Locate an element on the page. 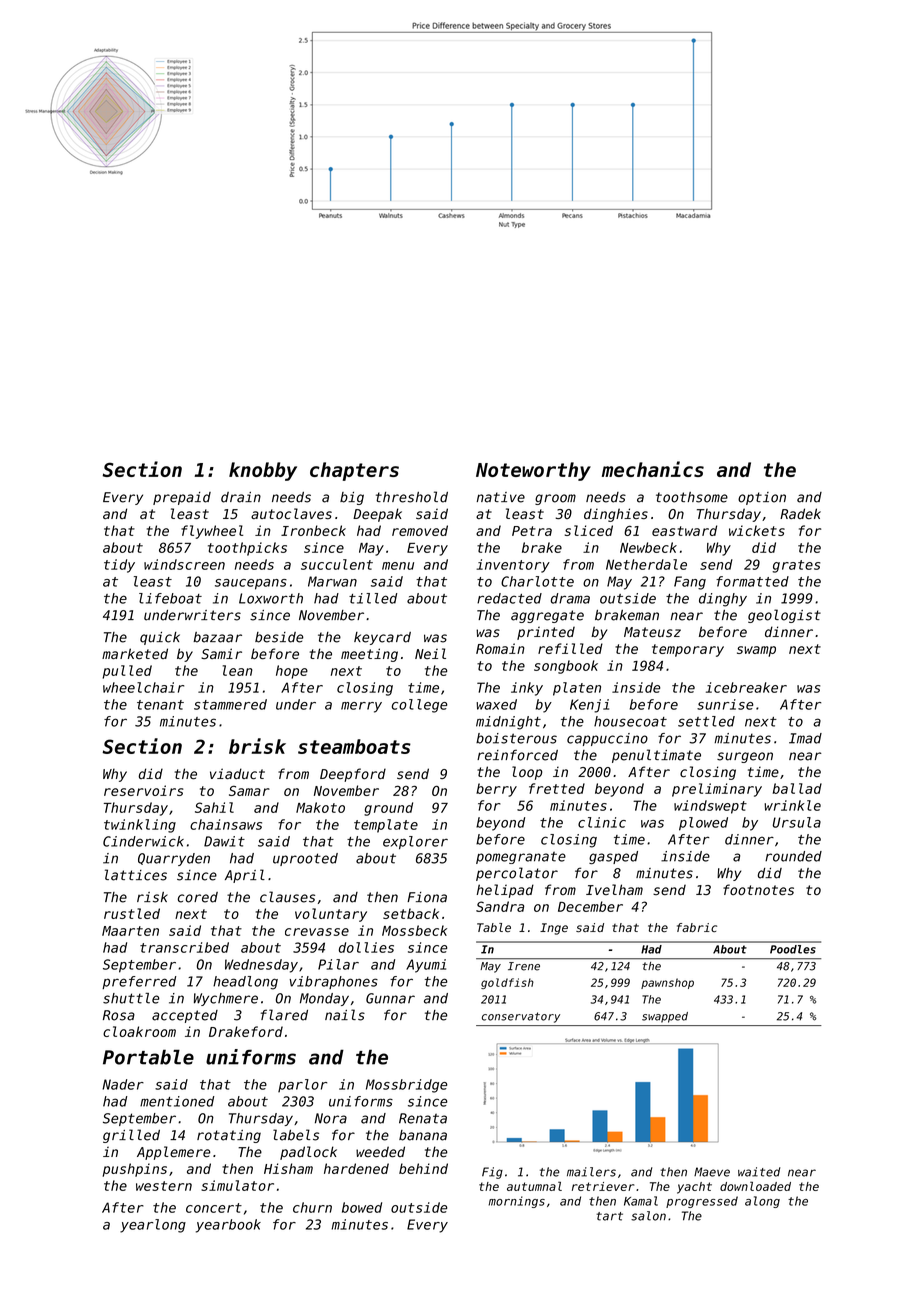  loop is located at coordinates (527, 773).
